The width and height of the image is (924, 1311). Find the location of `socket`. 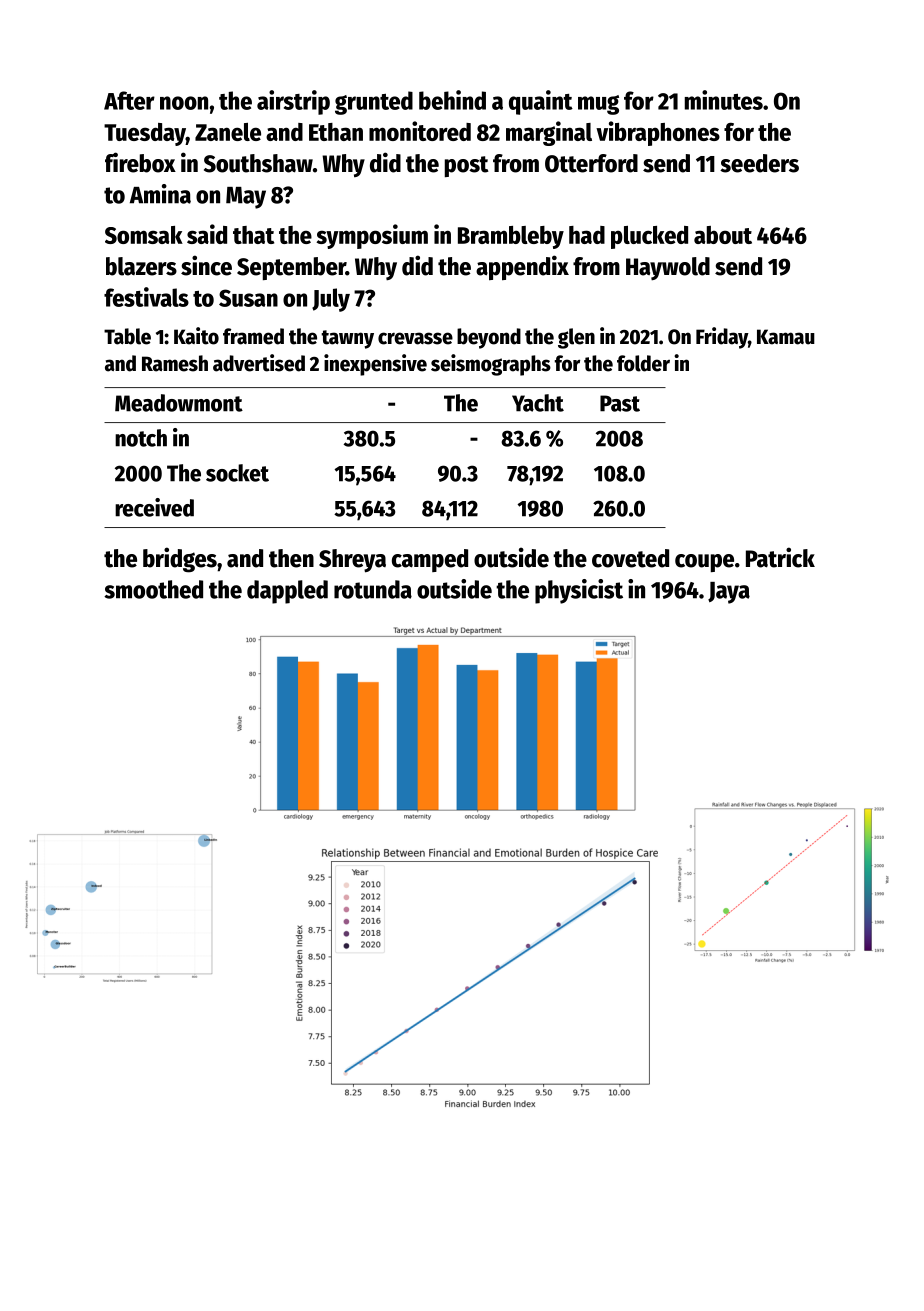

socket is located at coordinates (237, 473).
